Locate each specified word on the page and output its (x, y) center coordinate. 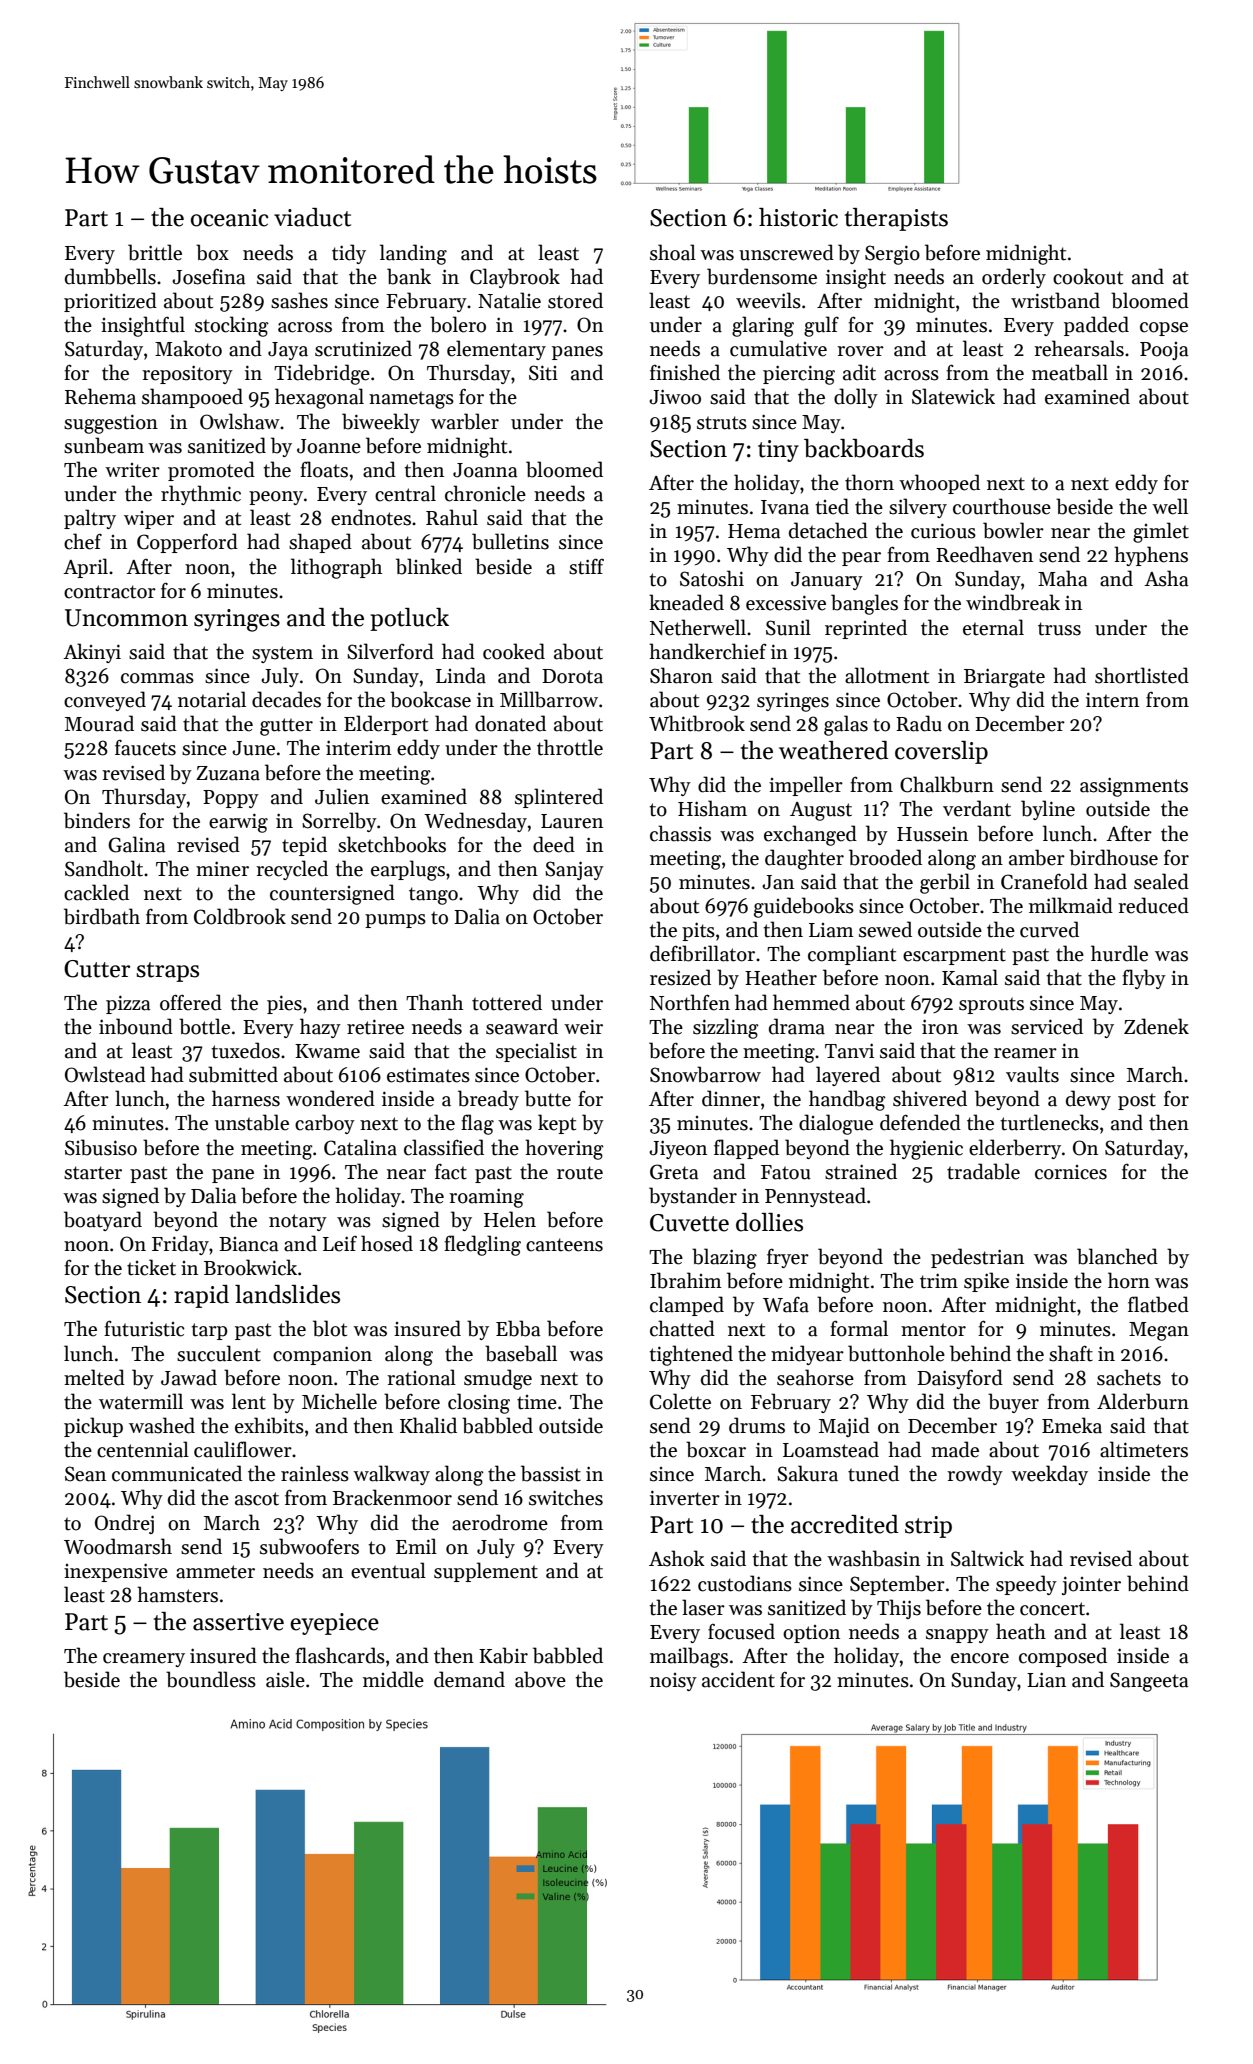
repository (187, 374)
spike (986, 1282)
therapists (896, 219)
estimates (428, 1075)
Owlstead (105, 1074)
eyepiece (334, 1624)
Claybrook (515, 278)
